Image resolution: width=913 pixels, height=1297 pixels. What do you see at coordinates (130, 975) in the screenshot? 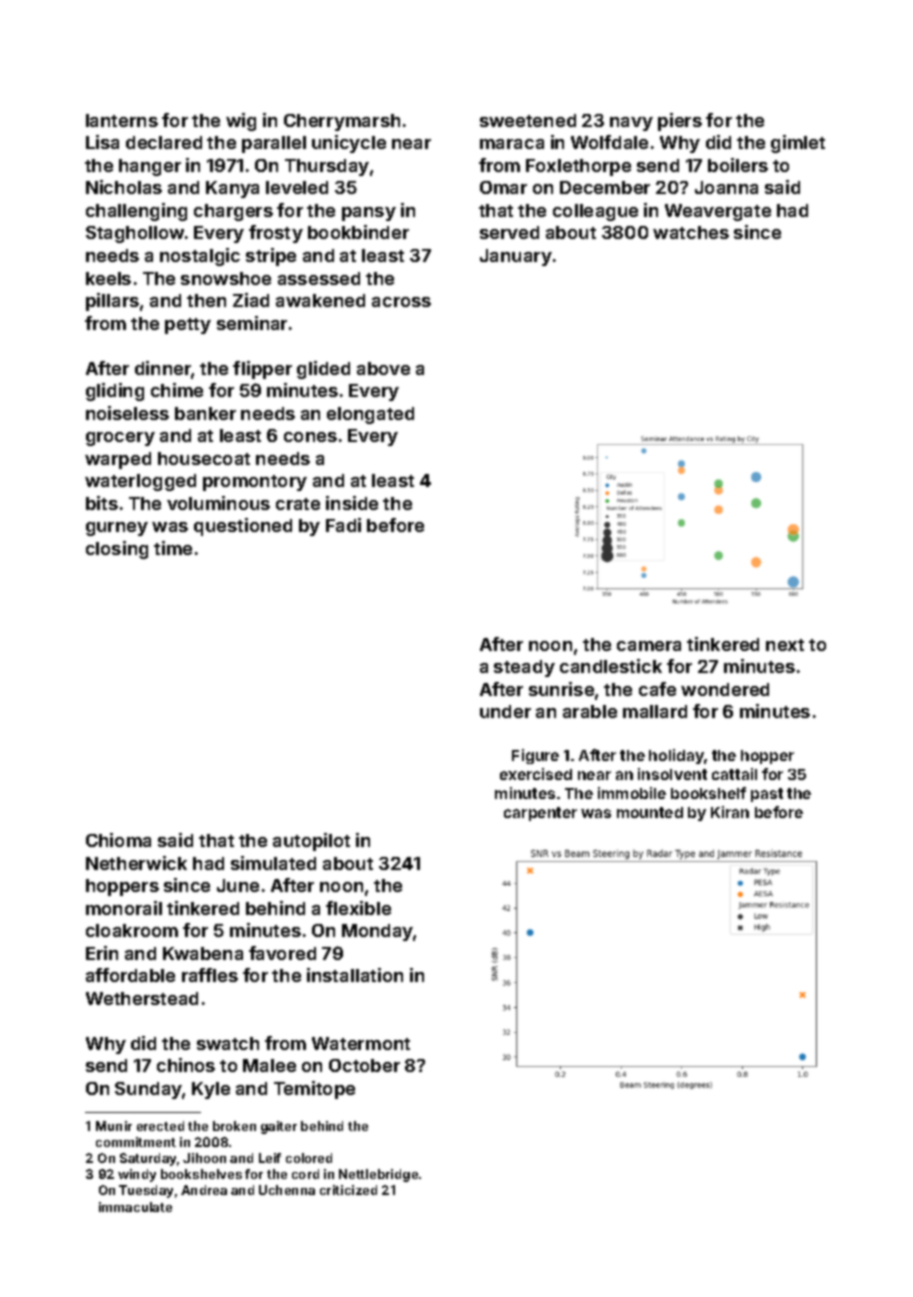
I see `affordable` at bounding box center [130, 975].
